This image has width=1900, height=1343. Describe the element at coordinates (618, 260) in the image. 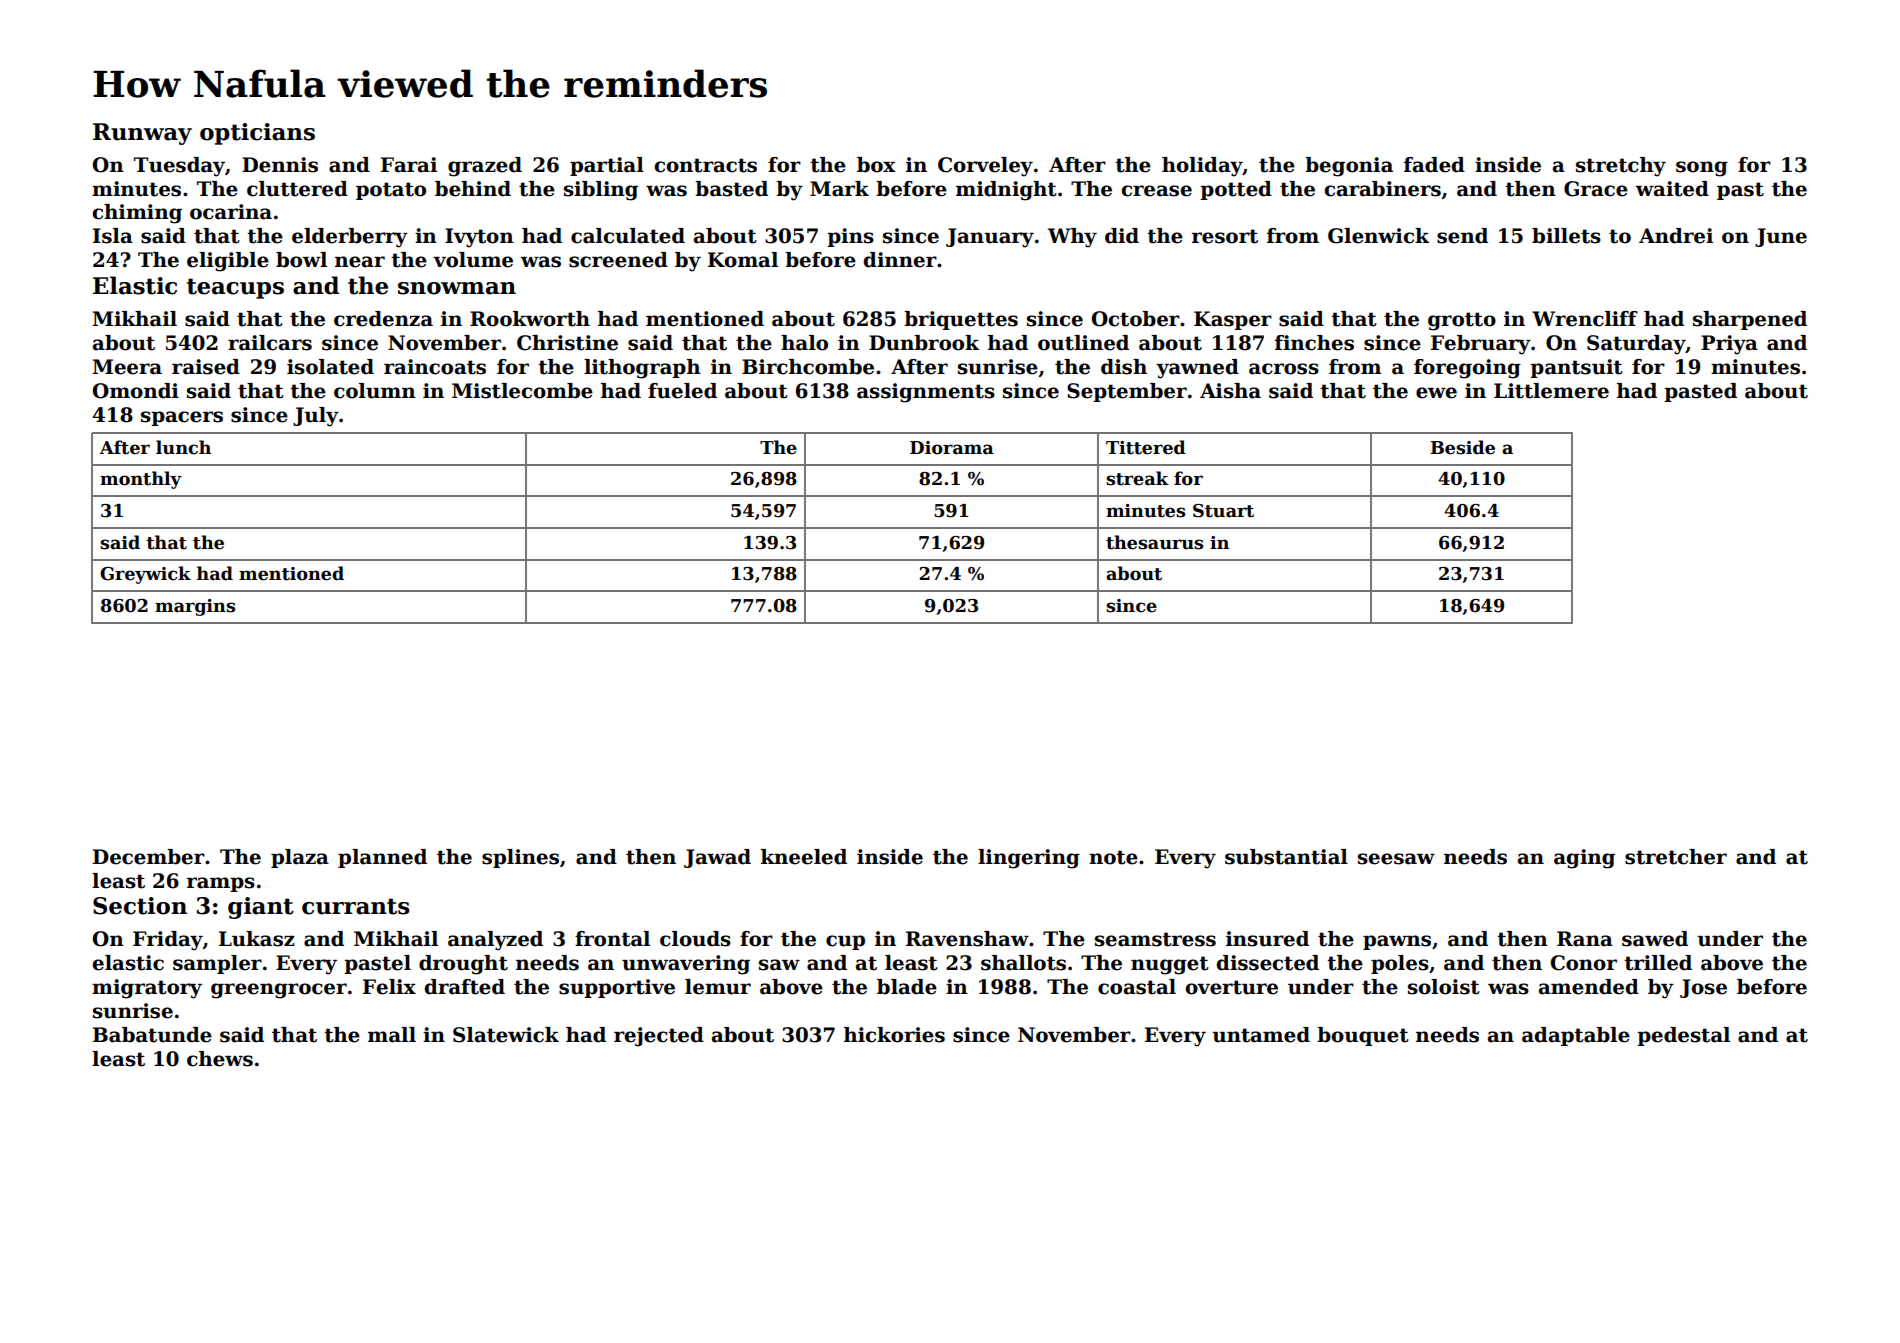

I see `screened` at that location.
